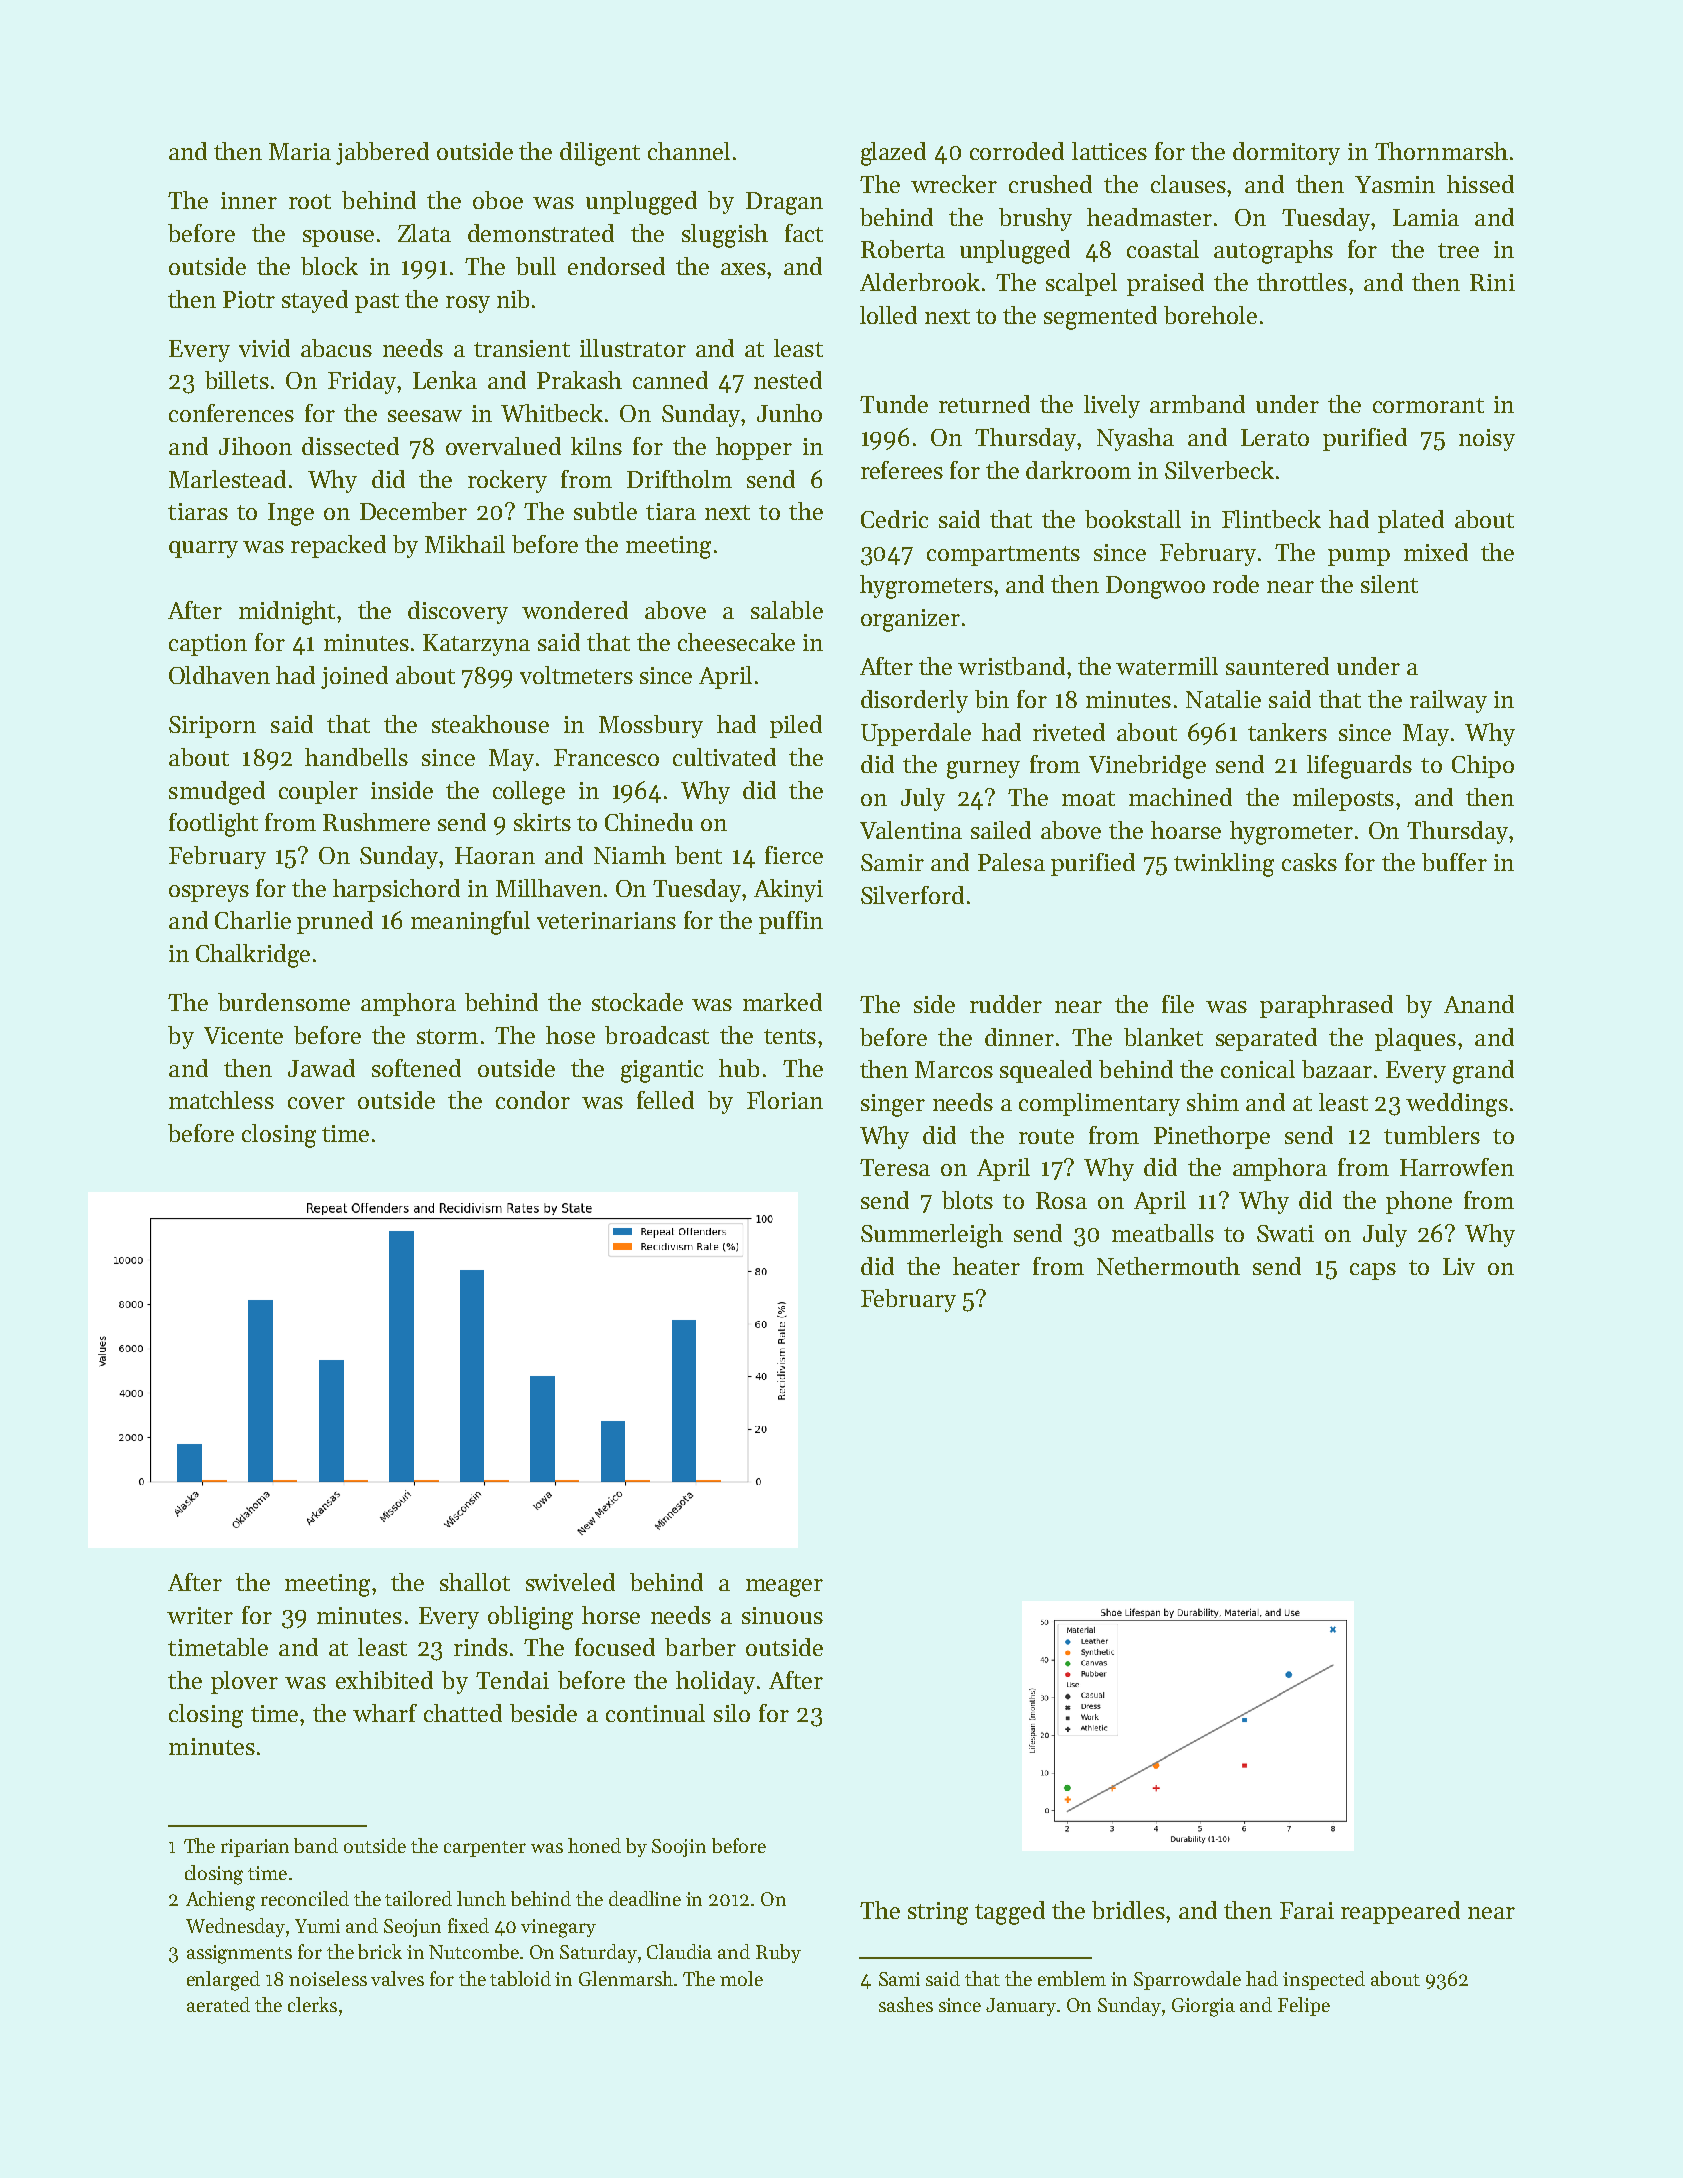 The height and width of the screenshot is (2178, 1683). What do you see at coordinates (986, 1266) in the screenshot?
I see `heater` at bounding box center [986, 1266].
